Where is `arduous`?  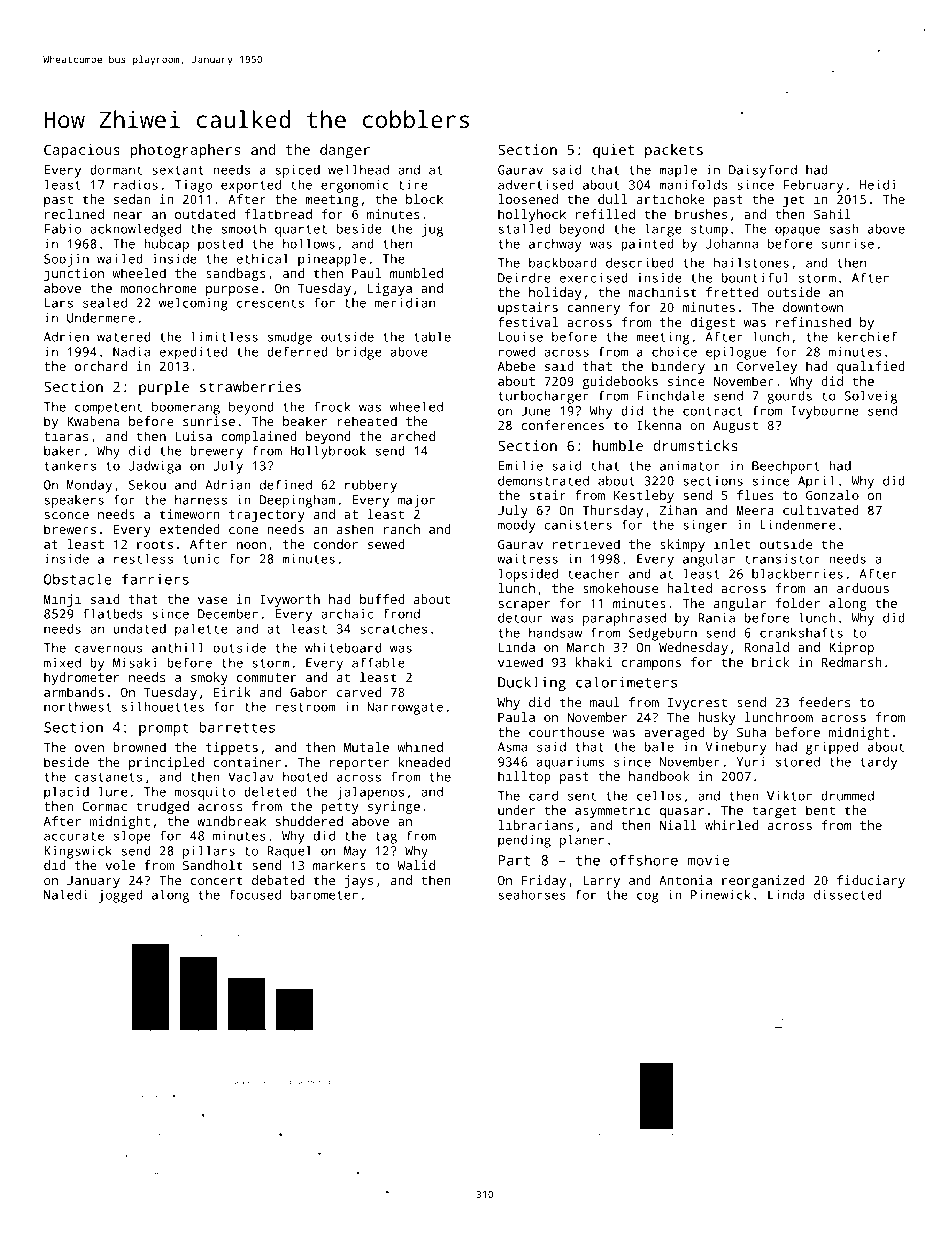 arduous is located at coordinates (863, 588).
